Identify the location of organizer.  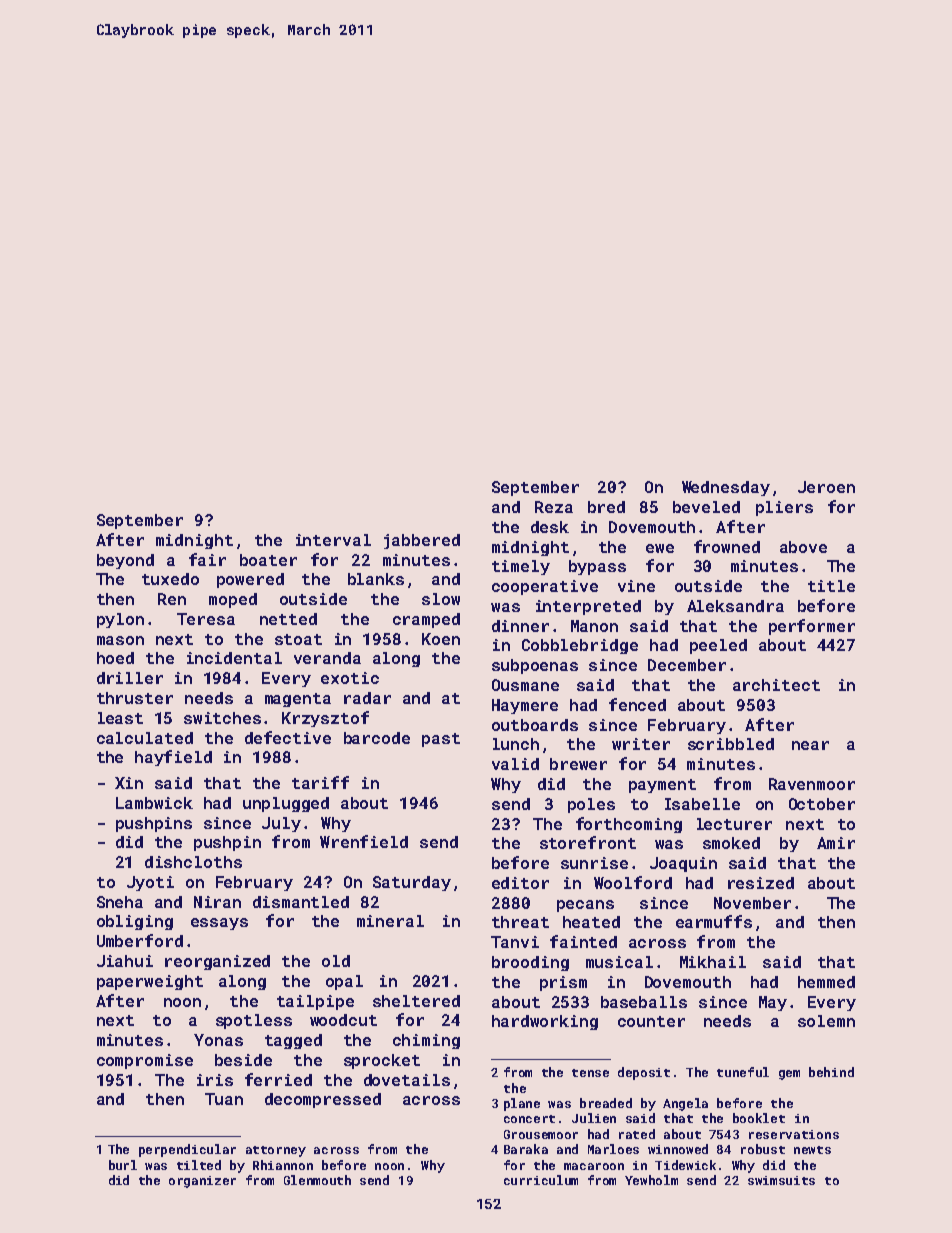
(202, 1182).
